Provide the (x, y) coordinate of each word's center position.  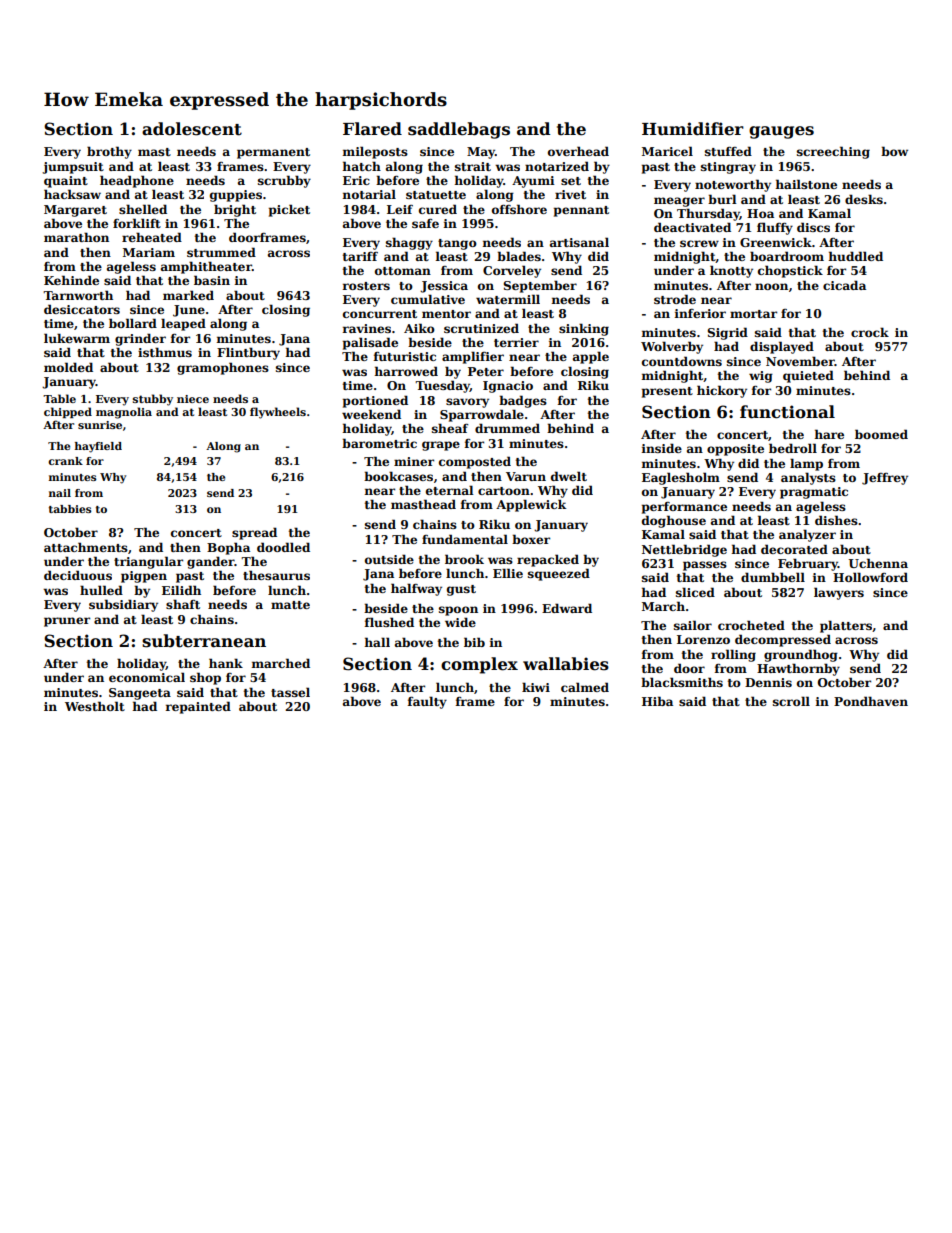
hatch (362, 166)
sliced (695, 592)
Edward (567, 608)
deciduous (78, 575)
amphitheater (206, 267)
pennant (581, 211)
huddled (856, 256)
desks (864, 199)
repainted (198, 707)
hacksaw (72, 194)
